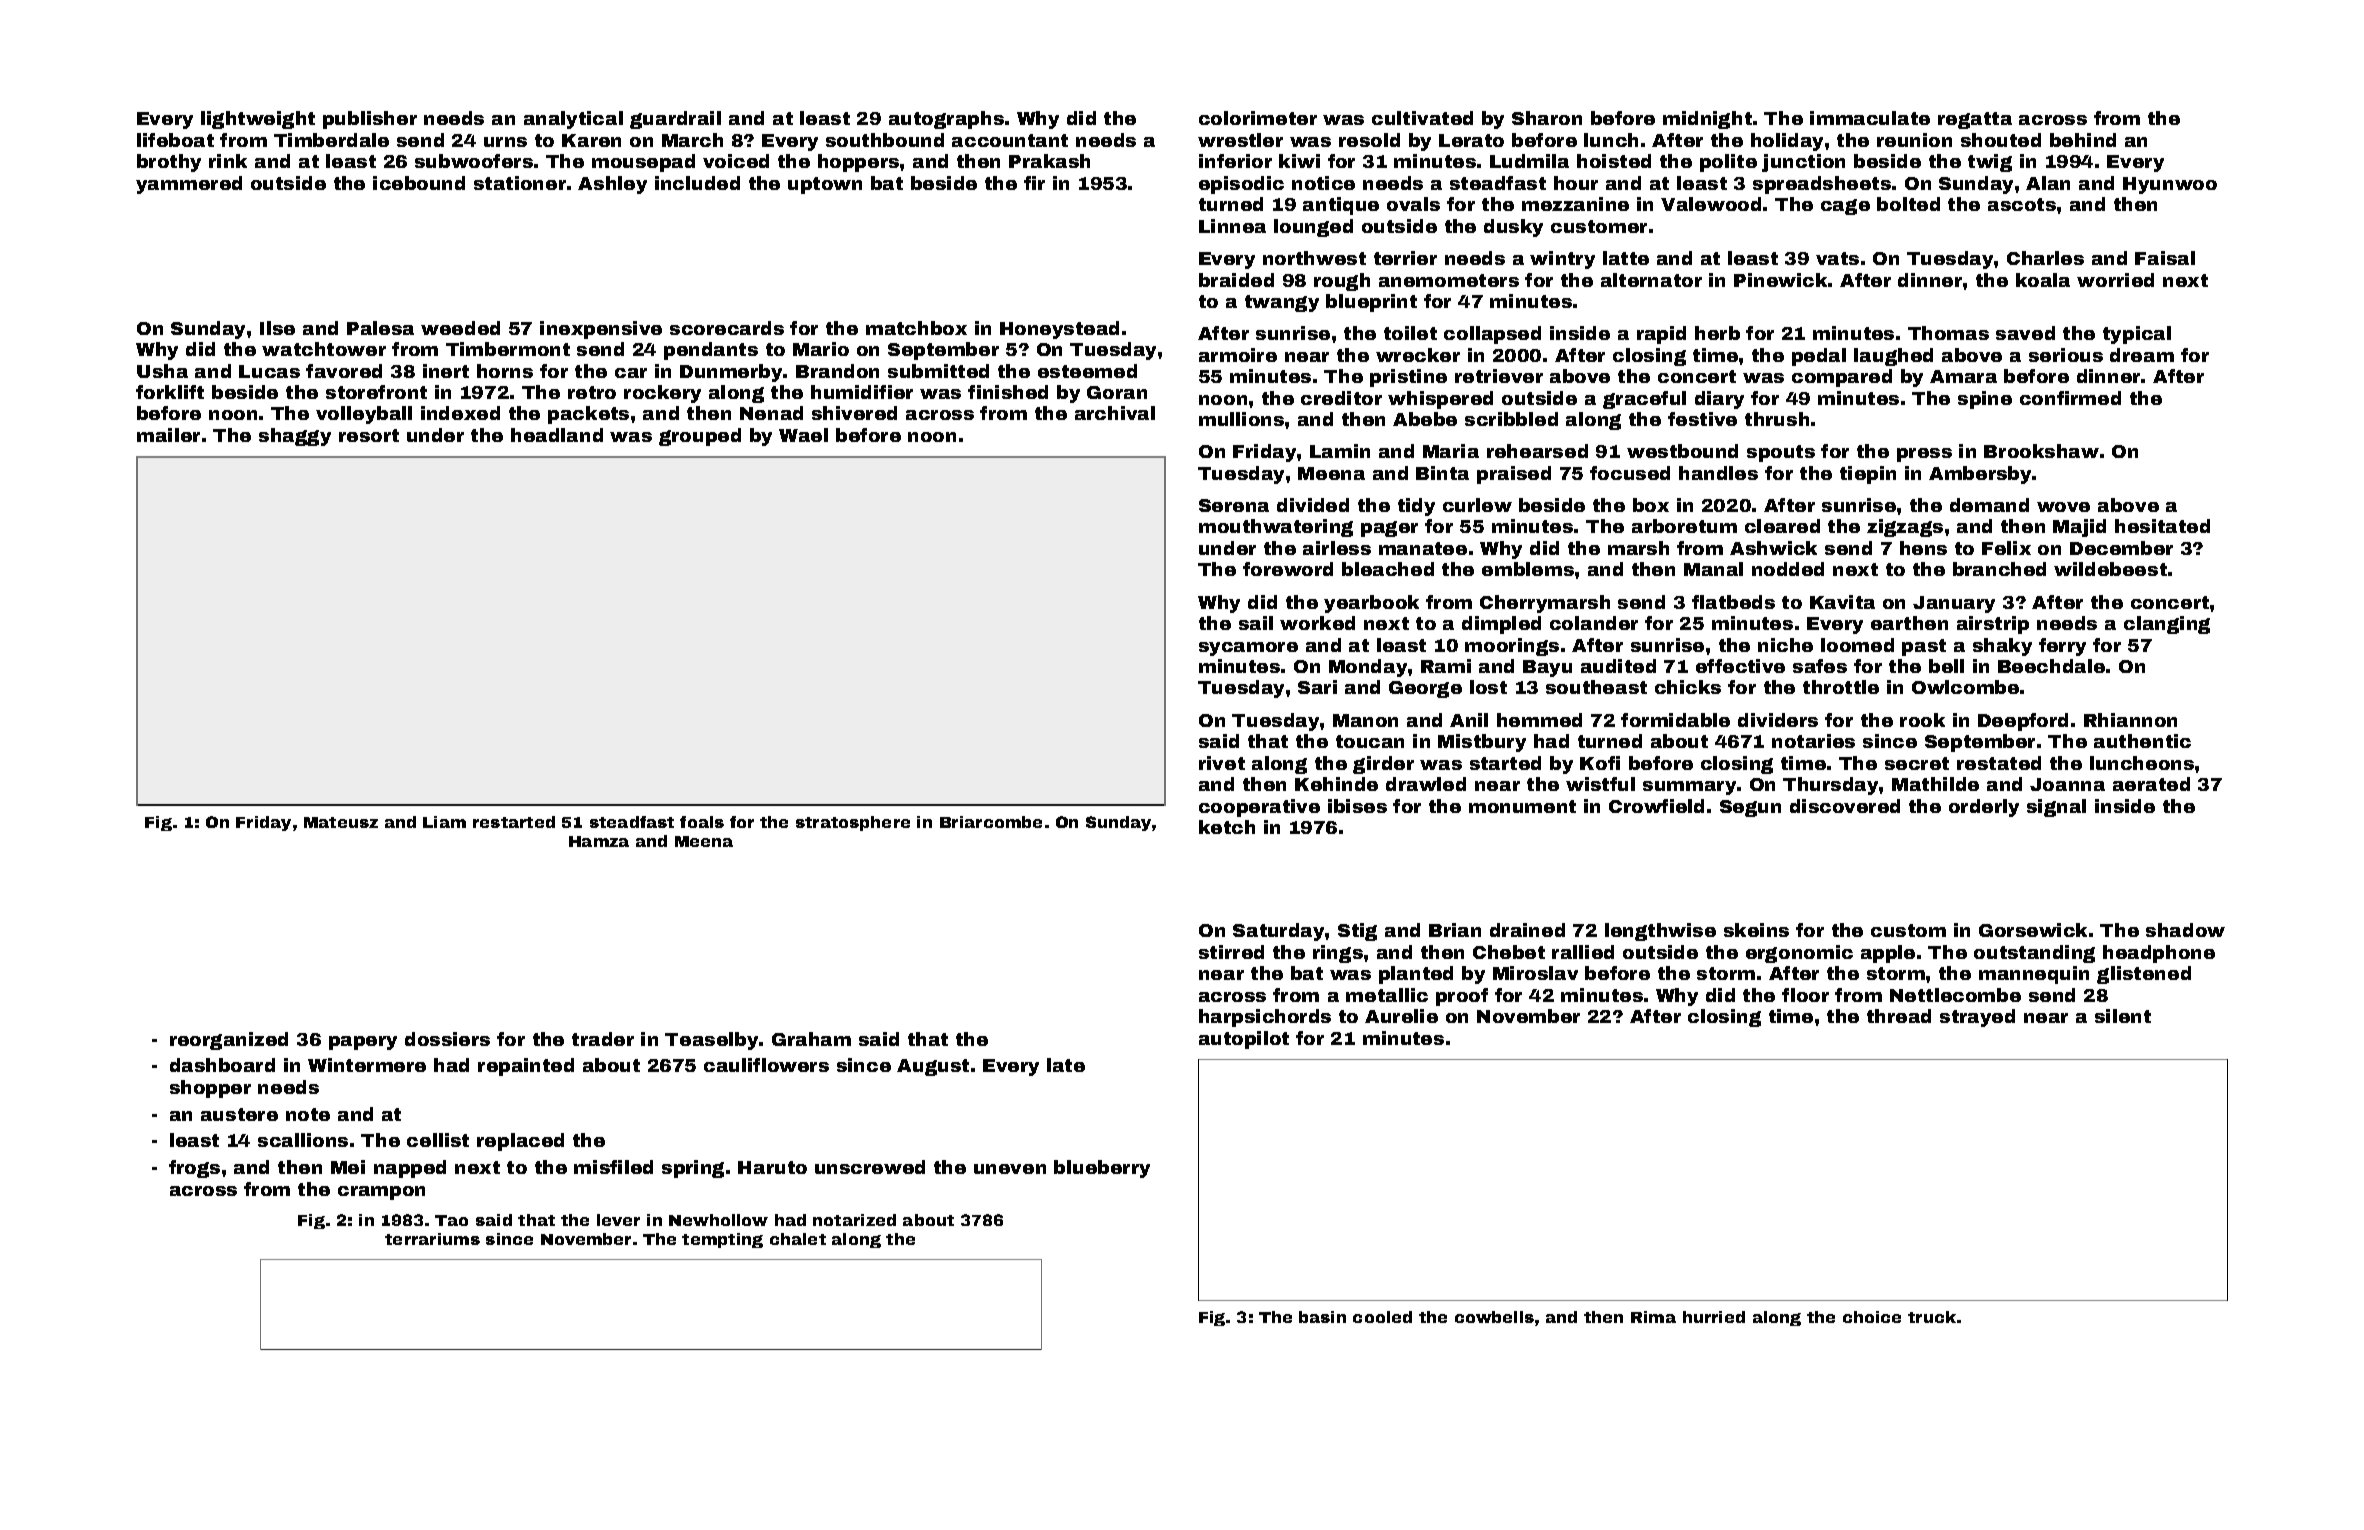  What do you see at coordinates (1707, 120) in the screenshot?
I see `midnight` at bounding box center [1707, 120].
